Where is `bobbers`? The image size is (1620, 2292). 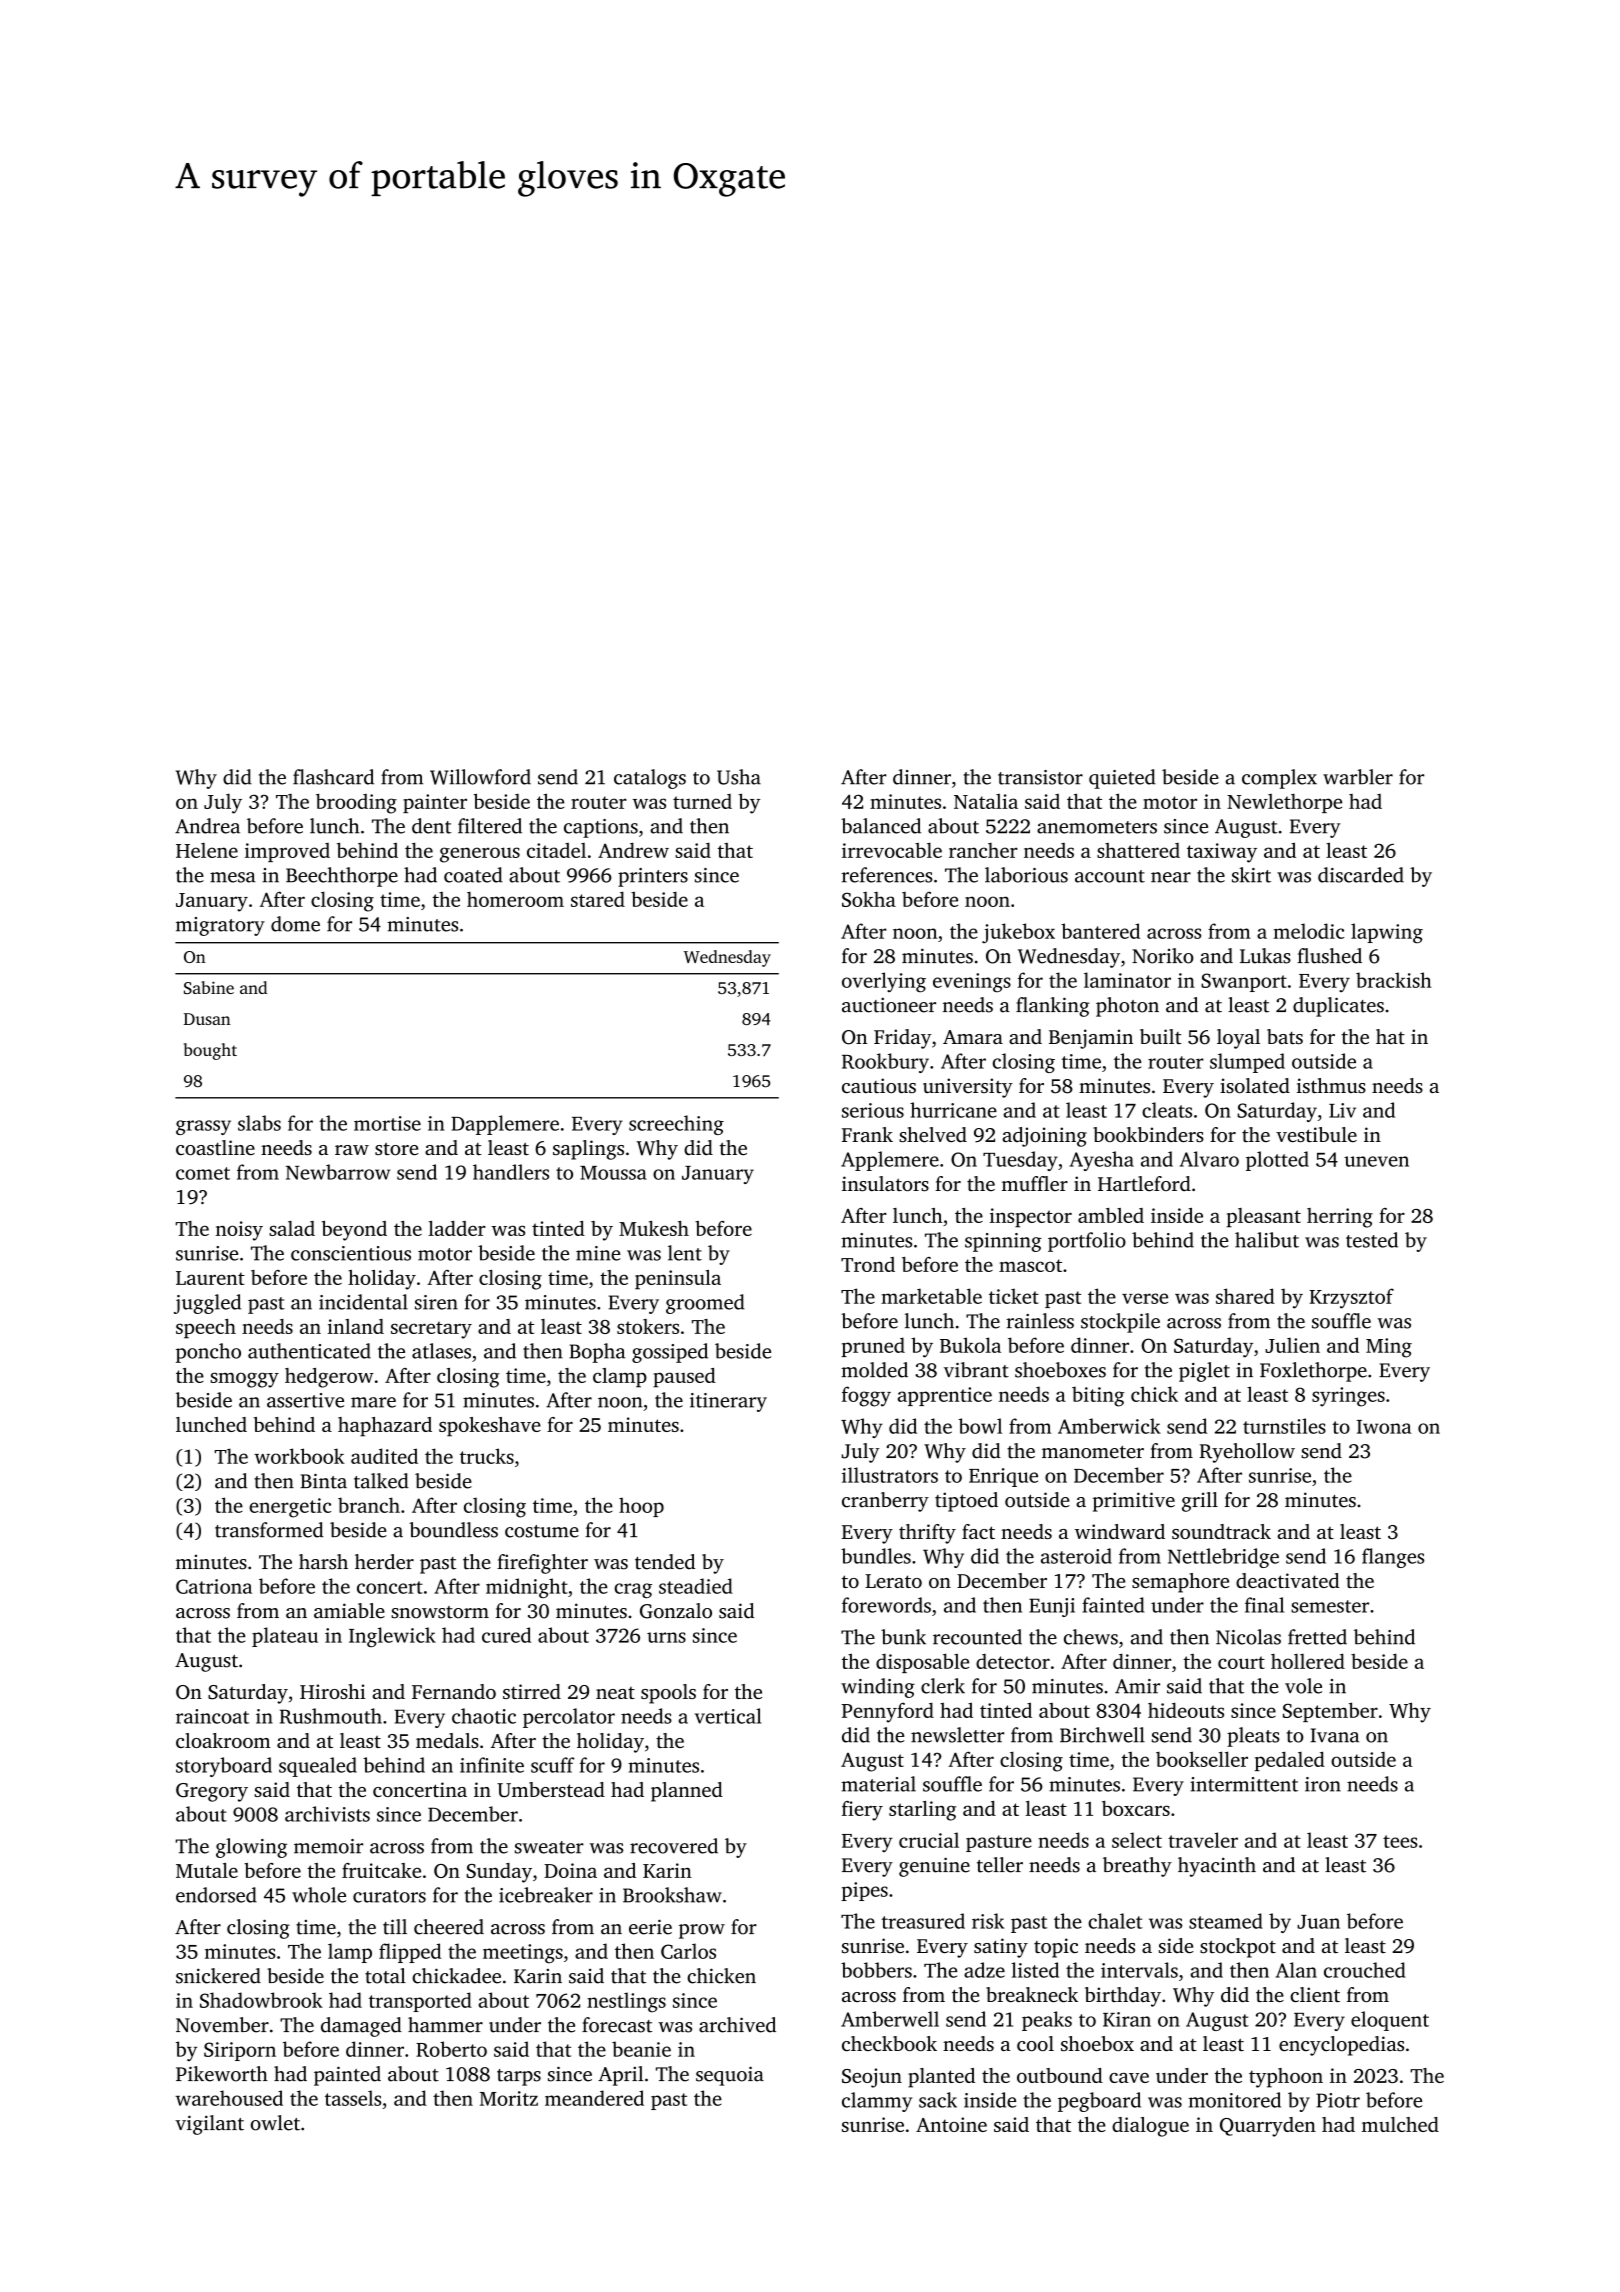 bobbers is located at coordinates (876, 1970).
